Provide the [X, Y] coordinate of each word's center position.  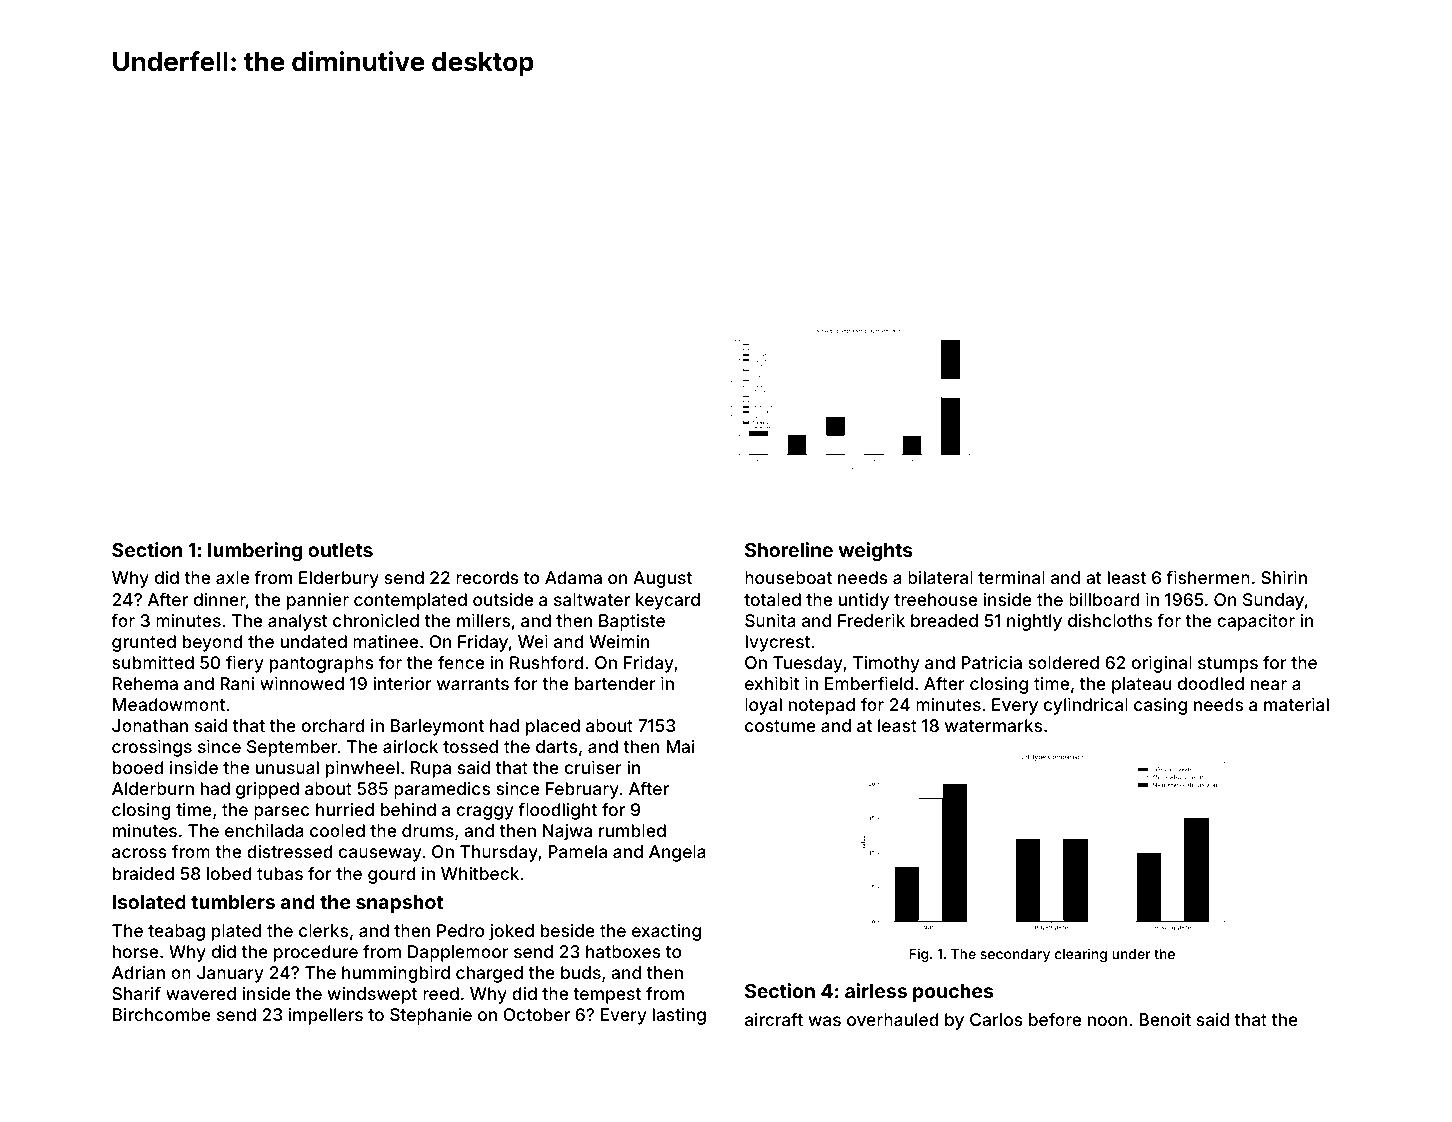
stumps [1228, 665]
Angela [677, 853]
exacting [666, 932]
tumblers [233, 902]
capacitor [1256, 622]
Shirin [1284, 577]
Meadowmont [169, 704]
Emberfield [869, 683]
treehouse [935, 599]
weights [876, 551]
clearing [1081, 955]
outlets [340, 550]
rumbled [632, 830]
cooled [337, 830]
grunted [144, 643]
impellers [326, 1016]
